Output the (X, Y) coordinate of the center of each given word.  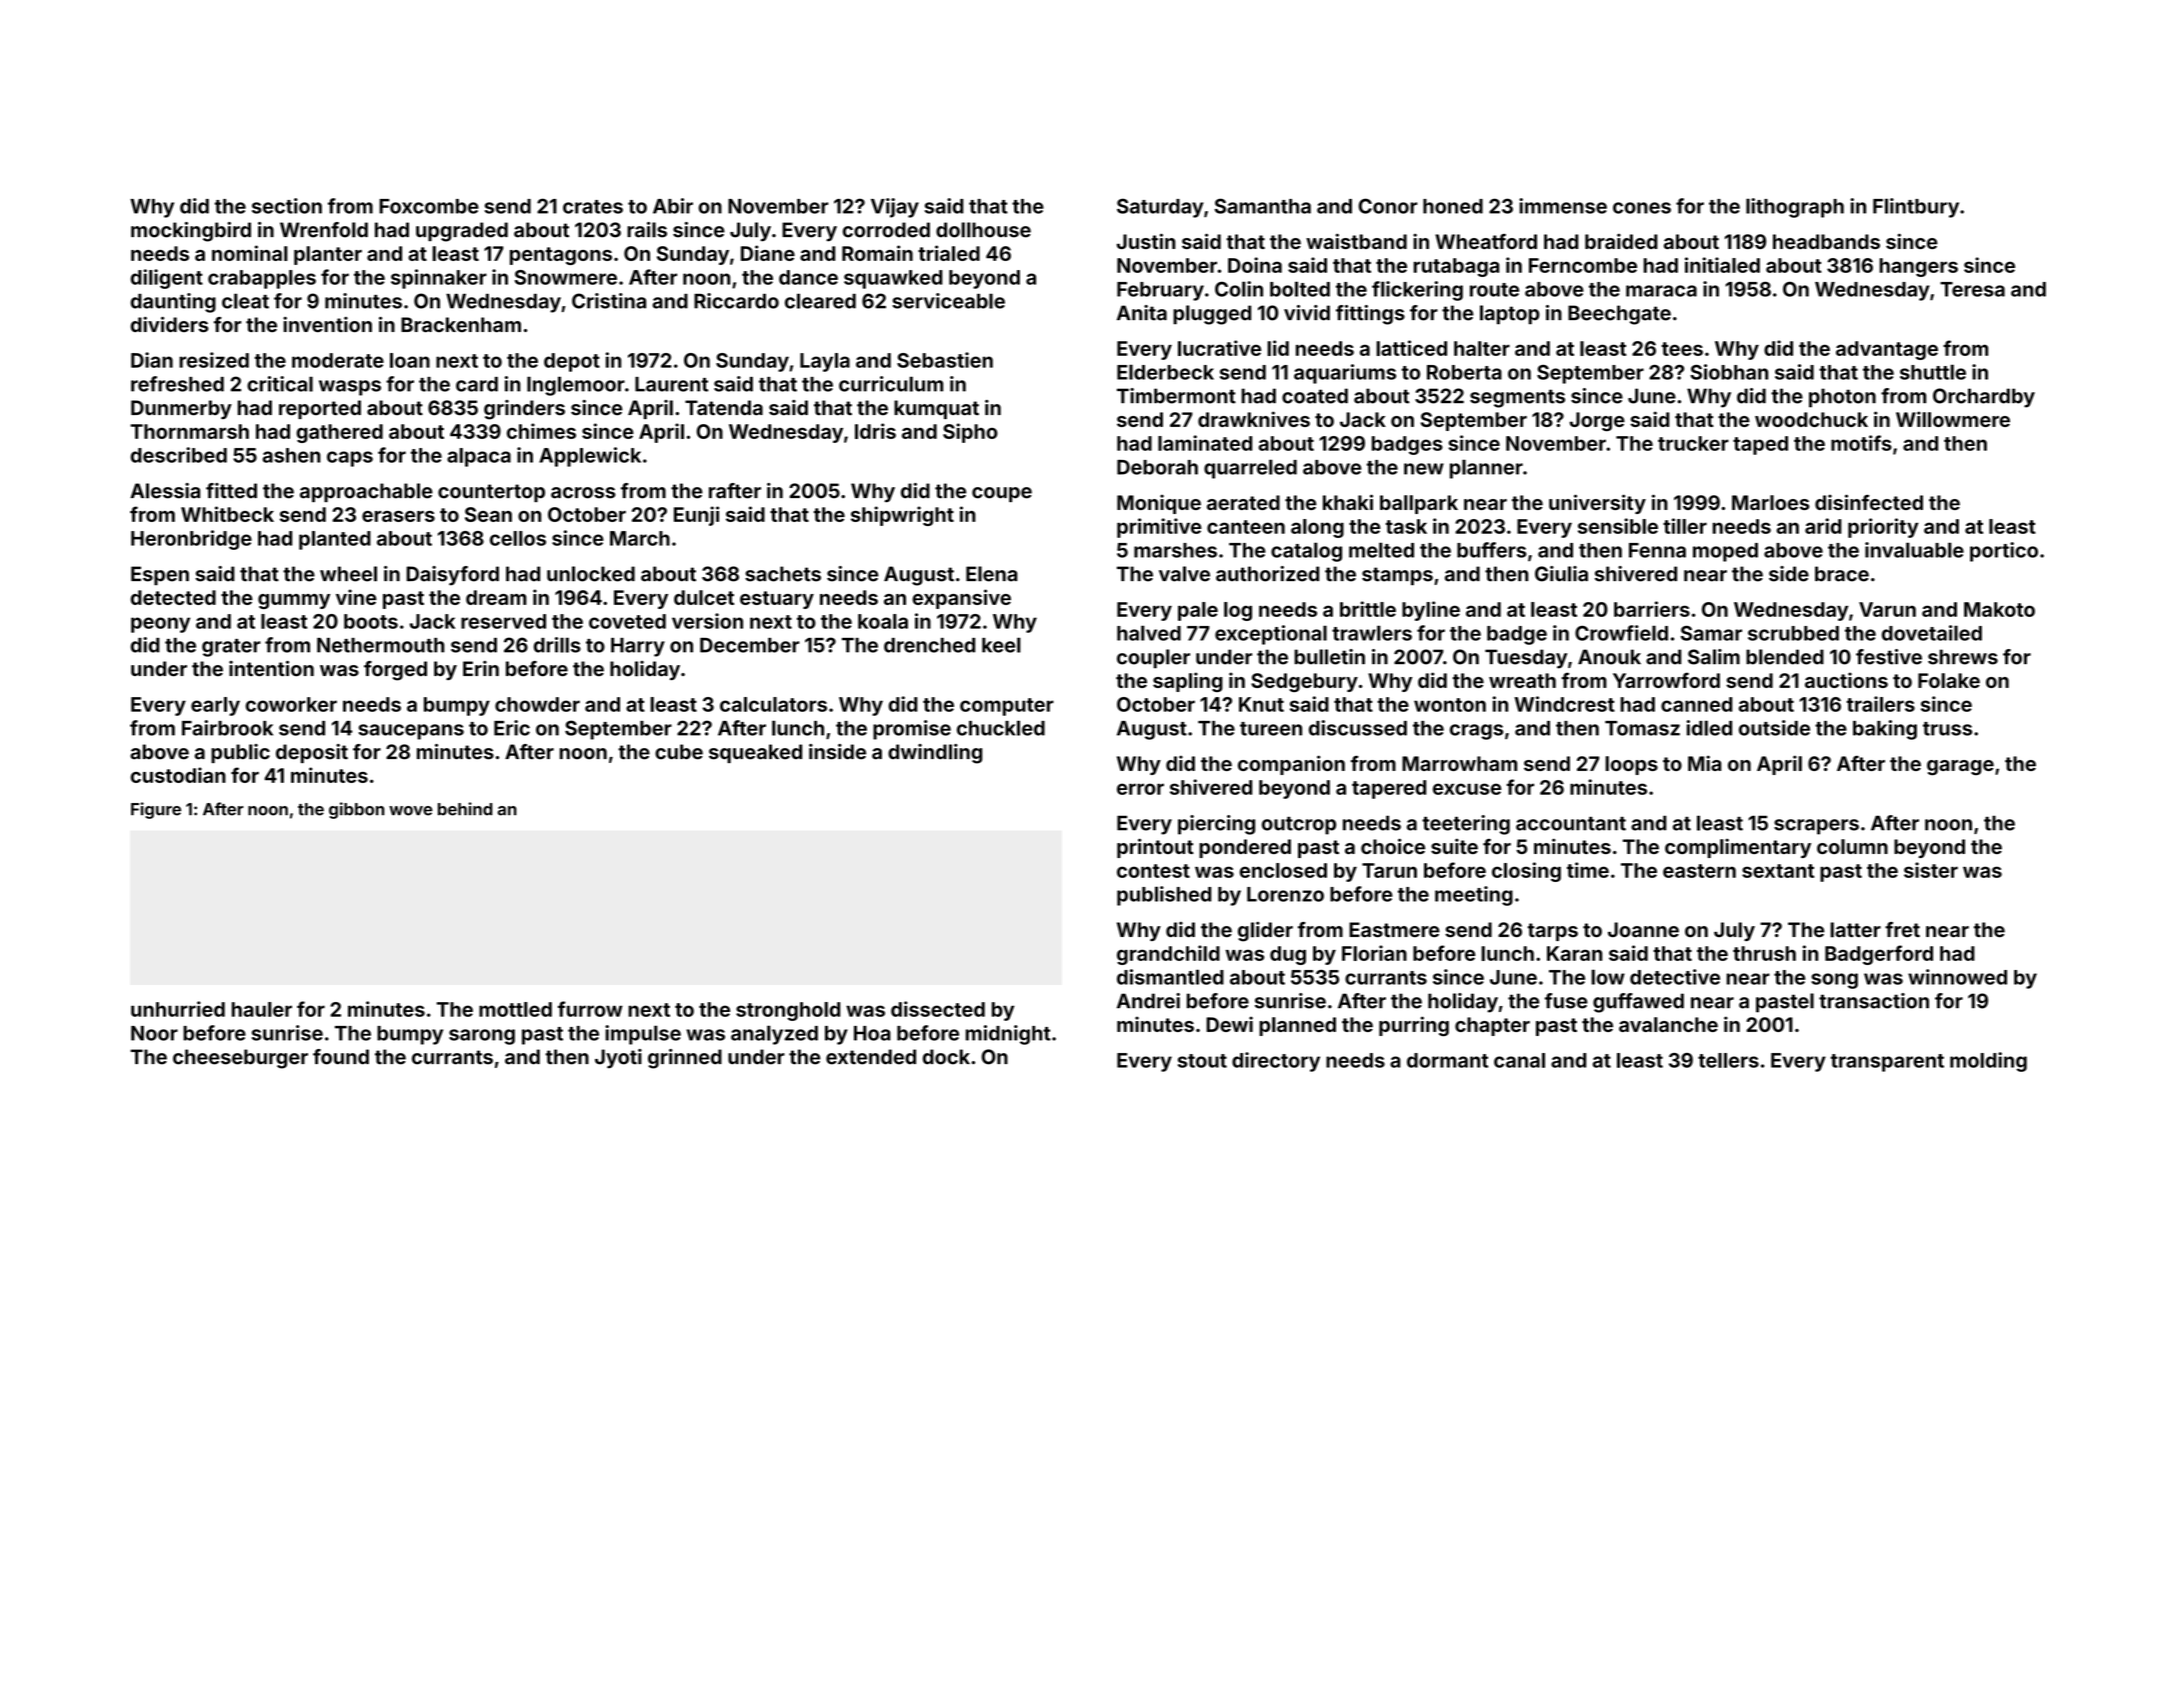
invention (327, 324)
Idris (875, 431)
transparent (1887, 1063)
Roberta (1464, 372)
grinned (685, 1059)
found (341, 1057)
